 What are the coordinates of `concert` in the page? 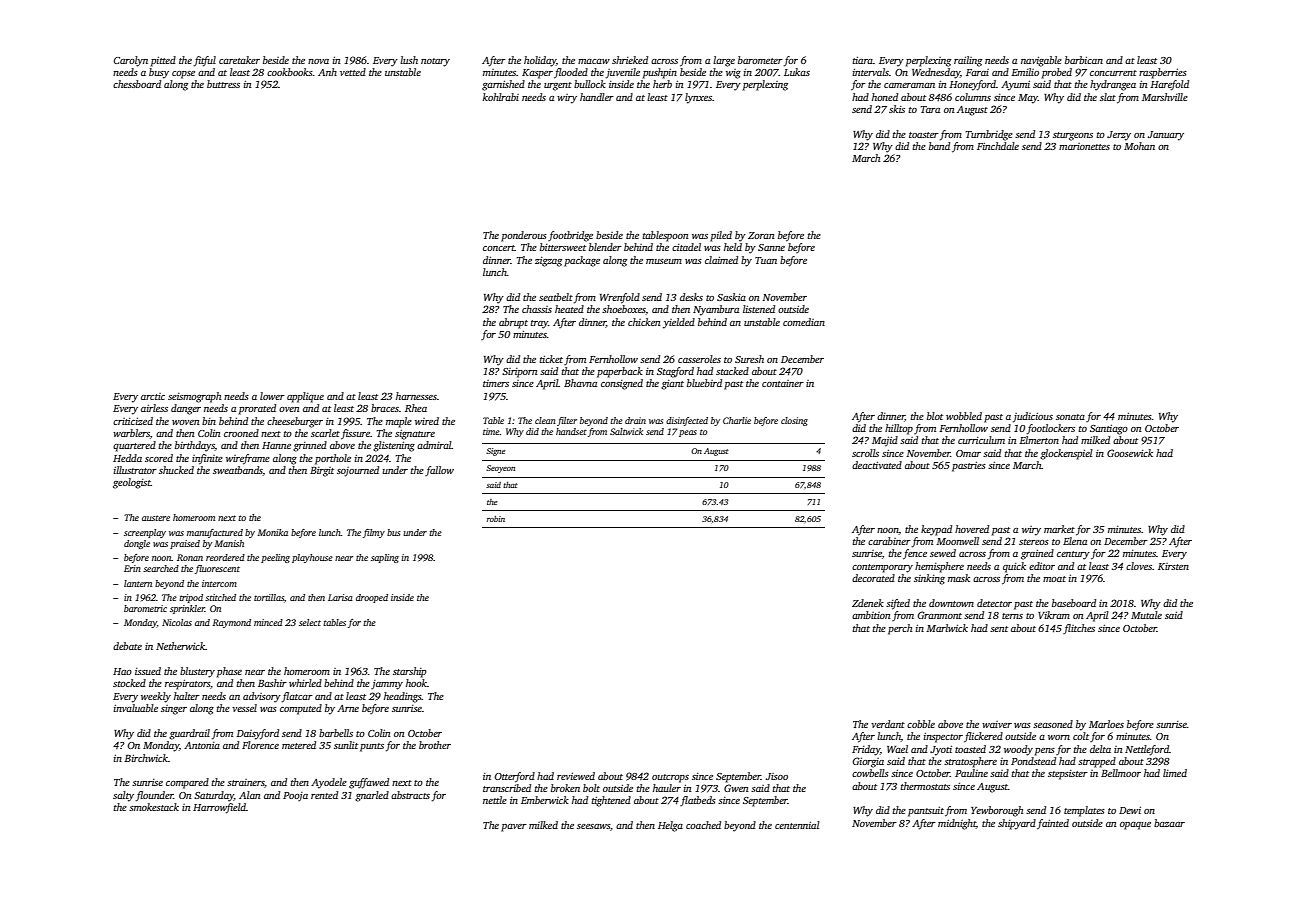 It's located at (499, 248).
